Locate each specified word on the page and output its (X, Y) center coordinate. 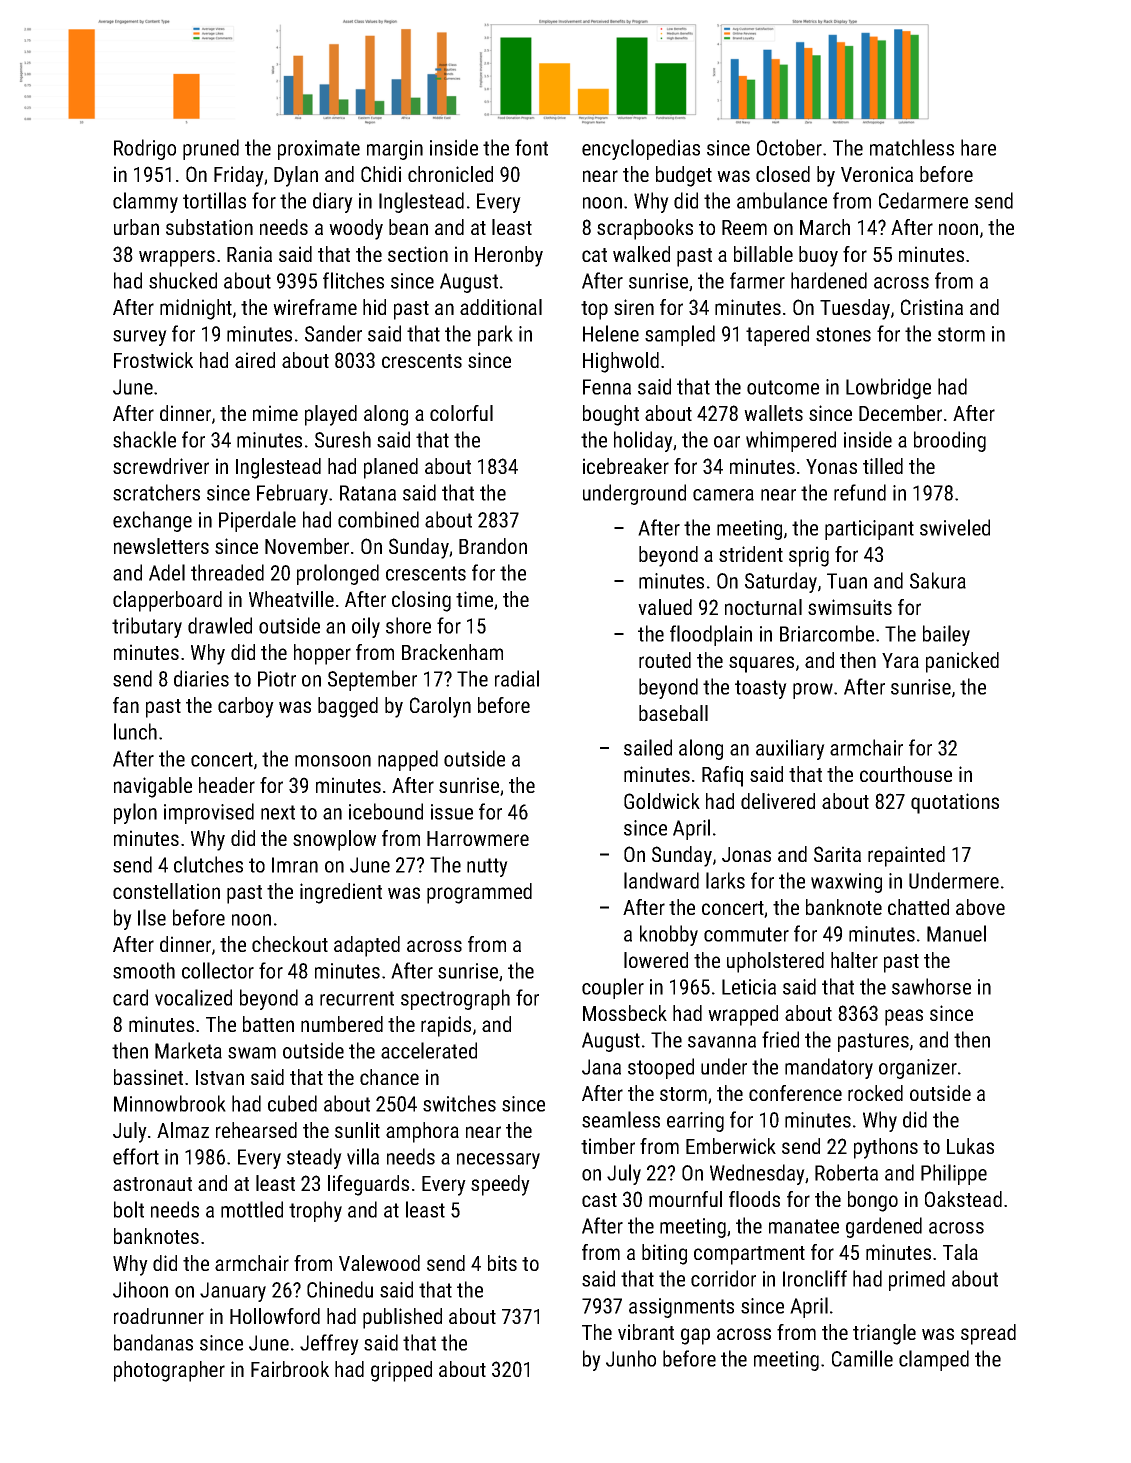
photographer (169, 1371)
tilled (883, 466)
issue (452, 812)
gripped (401, 1371)
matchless (912, 147)
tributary (147, 627)
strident (751, 554)
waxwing (846, 883)
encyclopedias (641, 149)
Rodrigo (145, 149)
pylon (135, 813)
